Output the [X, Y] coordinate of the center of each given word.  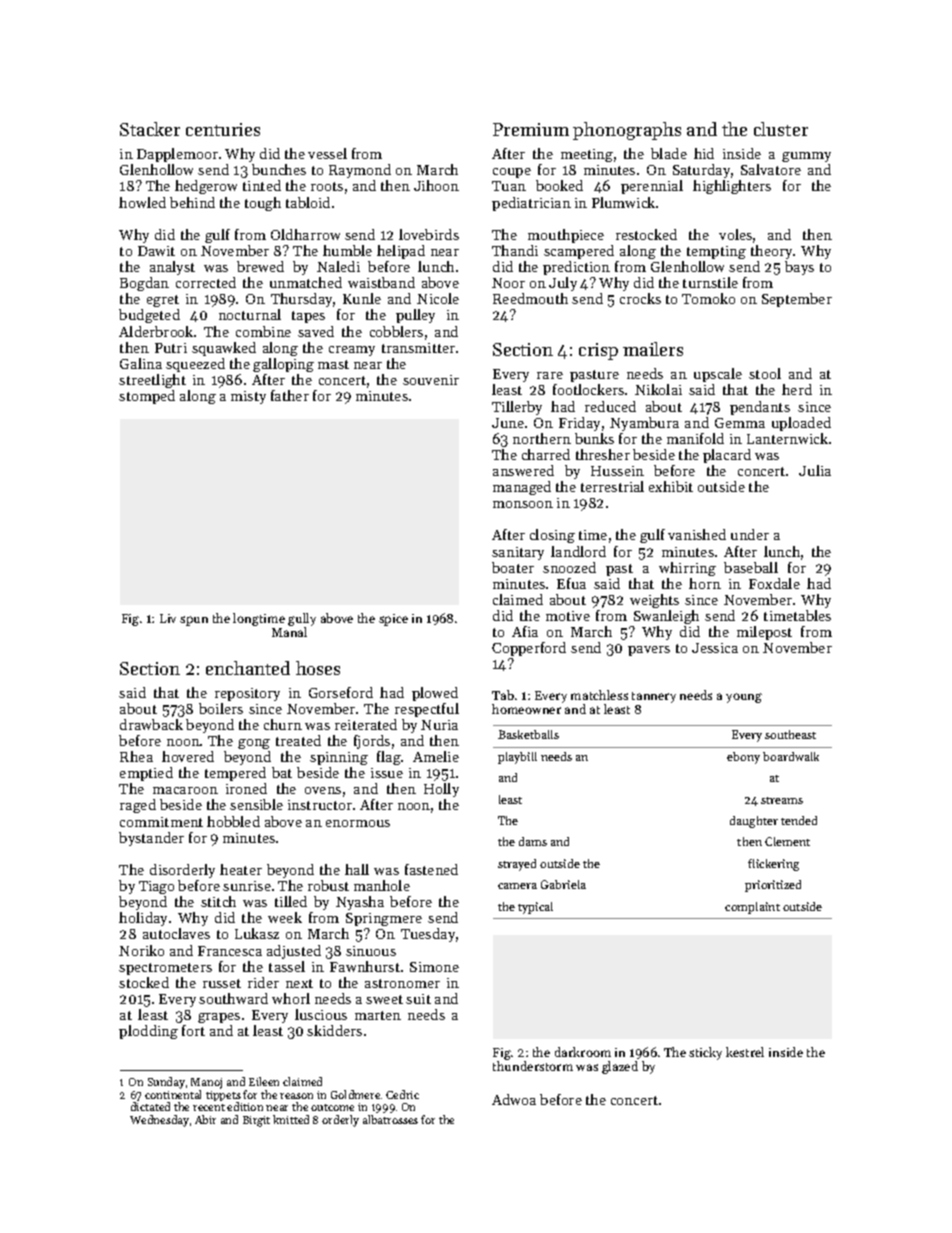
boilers [221, 708]
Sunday [166, 1083]
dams [533, 841]
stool [765, 373]
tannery [654, 697]
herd [797, 389]
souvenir [431, 380]
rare [550, 375]
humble [347, 250]
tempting [716, 252]
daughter [754, 822]
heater [241, 869]
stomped [147, 397]
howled [142, 202]
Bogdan [144, 284]
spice [393, 620]
